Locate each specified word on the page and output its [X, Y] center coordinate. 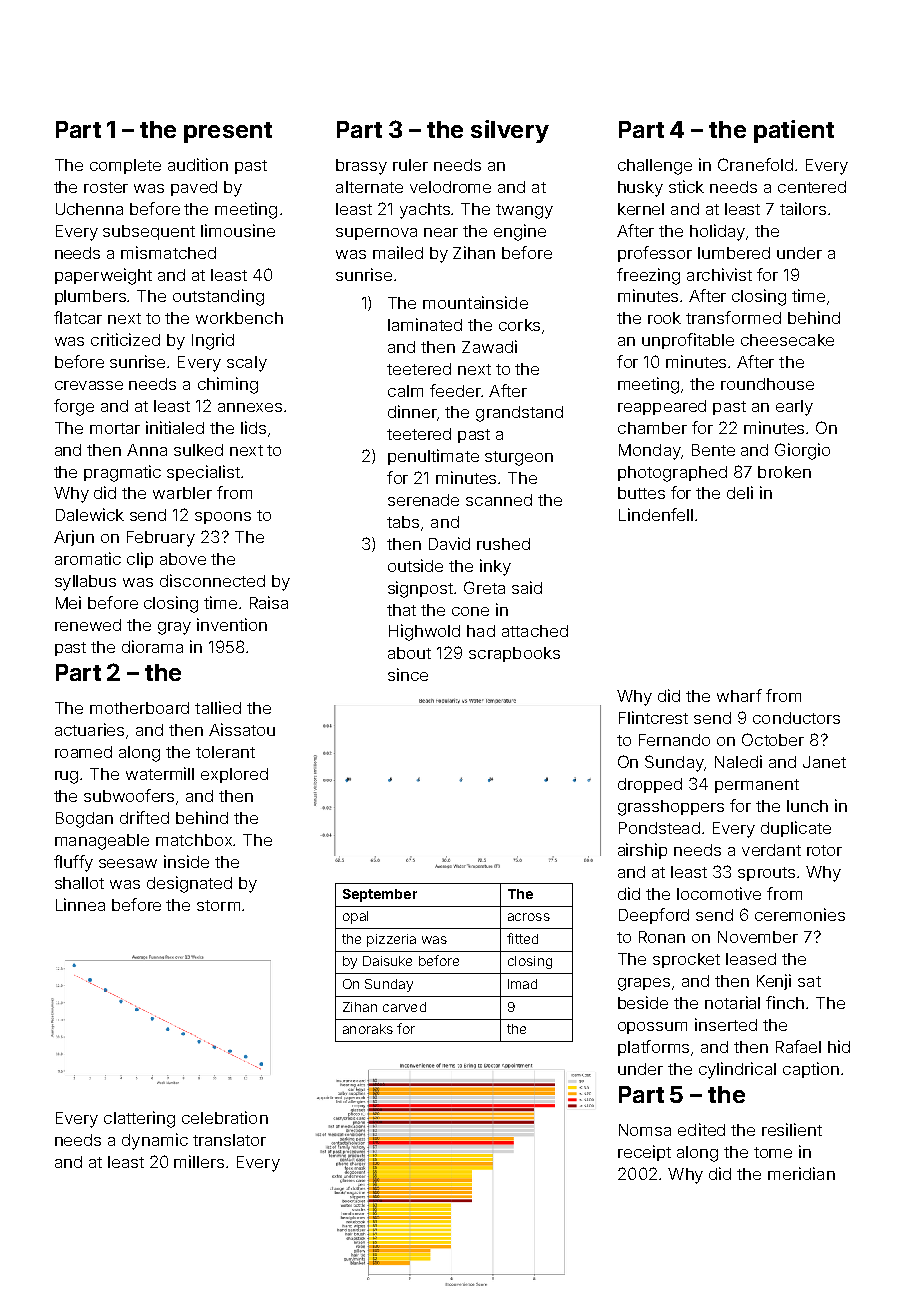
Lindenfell [656, 514]
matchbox [194, 840]
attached [535, 631]
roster [106, 187]
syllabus [85, 583]
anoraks [368, 1029]
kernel [641, 209]
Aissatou [242, 729]
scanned [499, 500]
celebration [225, 1117]
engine [520, 232]
